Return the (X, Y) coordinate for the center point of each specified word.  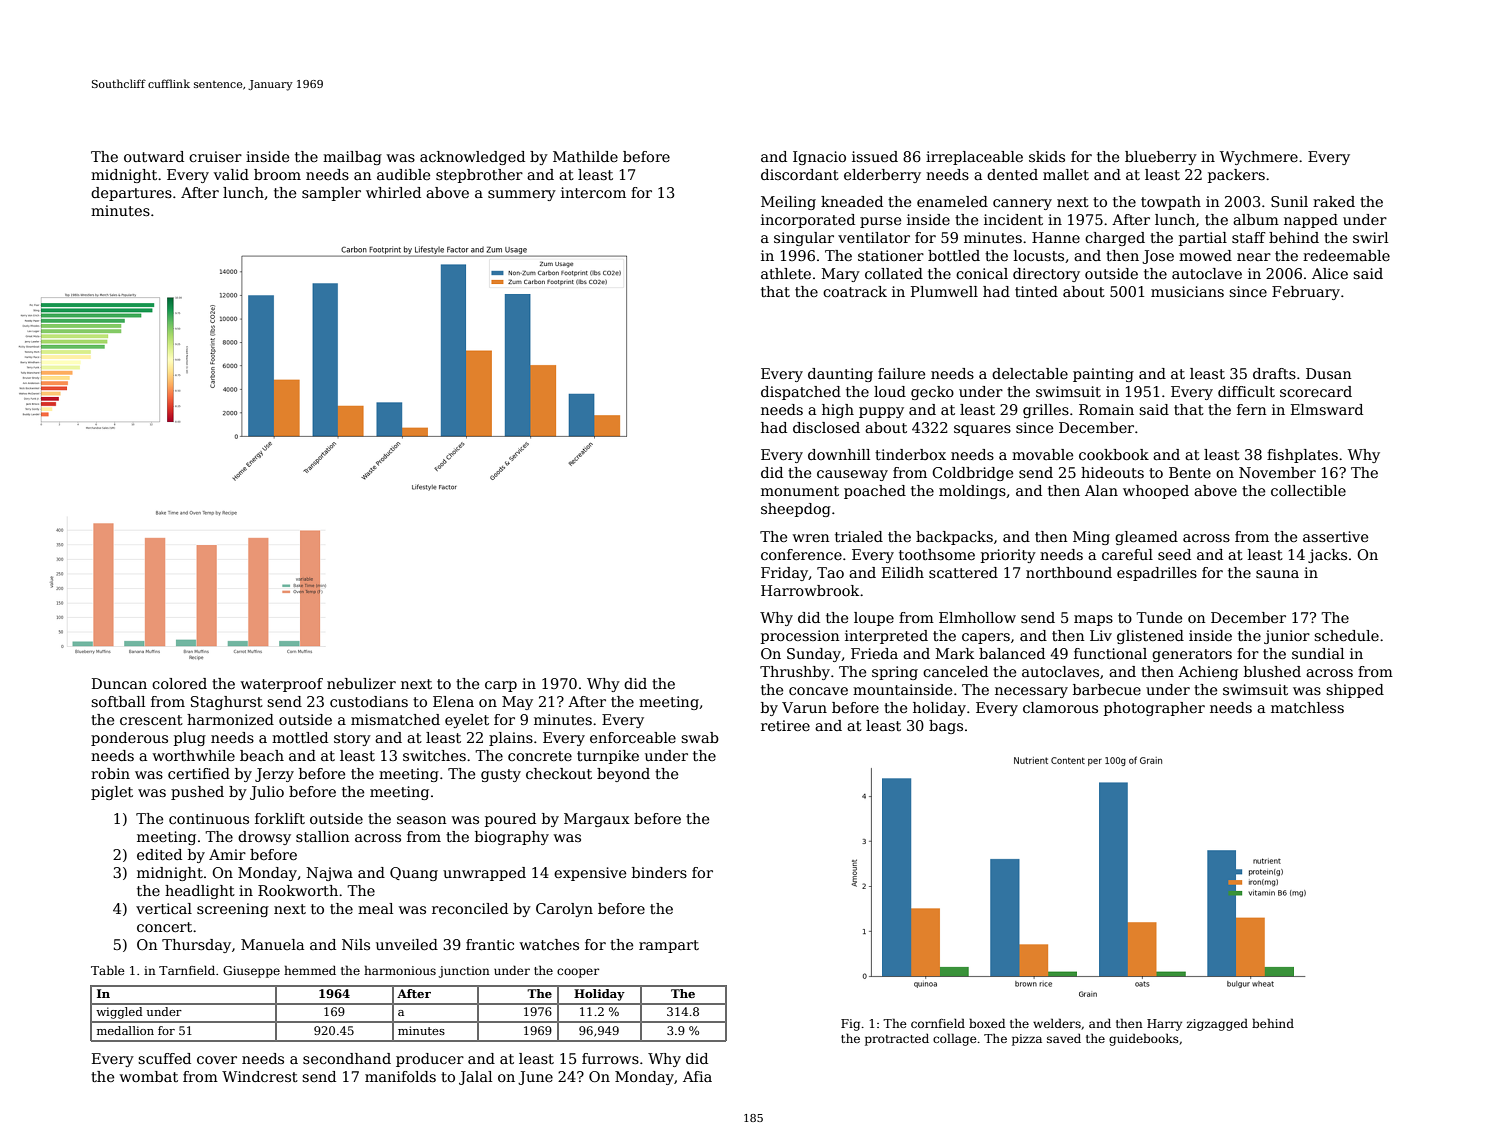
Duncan (119, 683)
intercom (593, 192)
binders (659, 872)
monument (800, 491)
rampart (669, 946)
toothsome (937, 554)
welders (1057, 1023)
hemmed (310, 970)
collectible (1308, 490)
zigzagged (1217, 1024)
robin (110, 773)
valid (231, 174)
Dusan (1328, 373)
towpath (1171, 203)
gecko (932, 393)
